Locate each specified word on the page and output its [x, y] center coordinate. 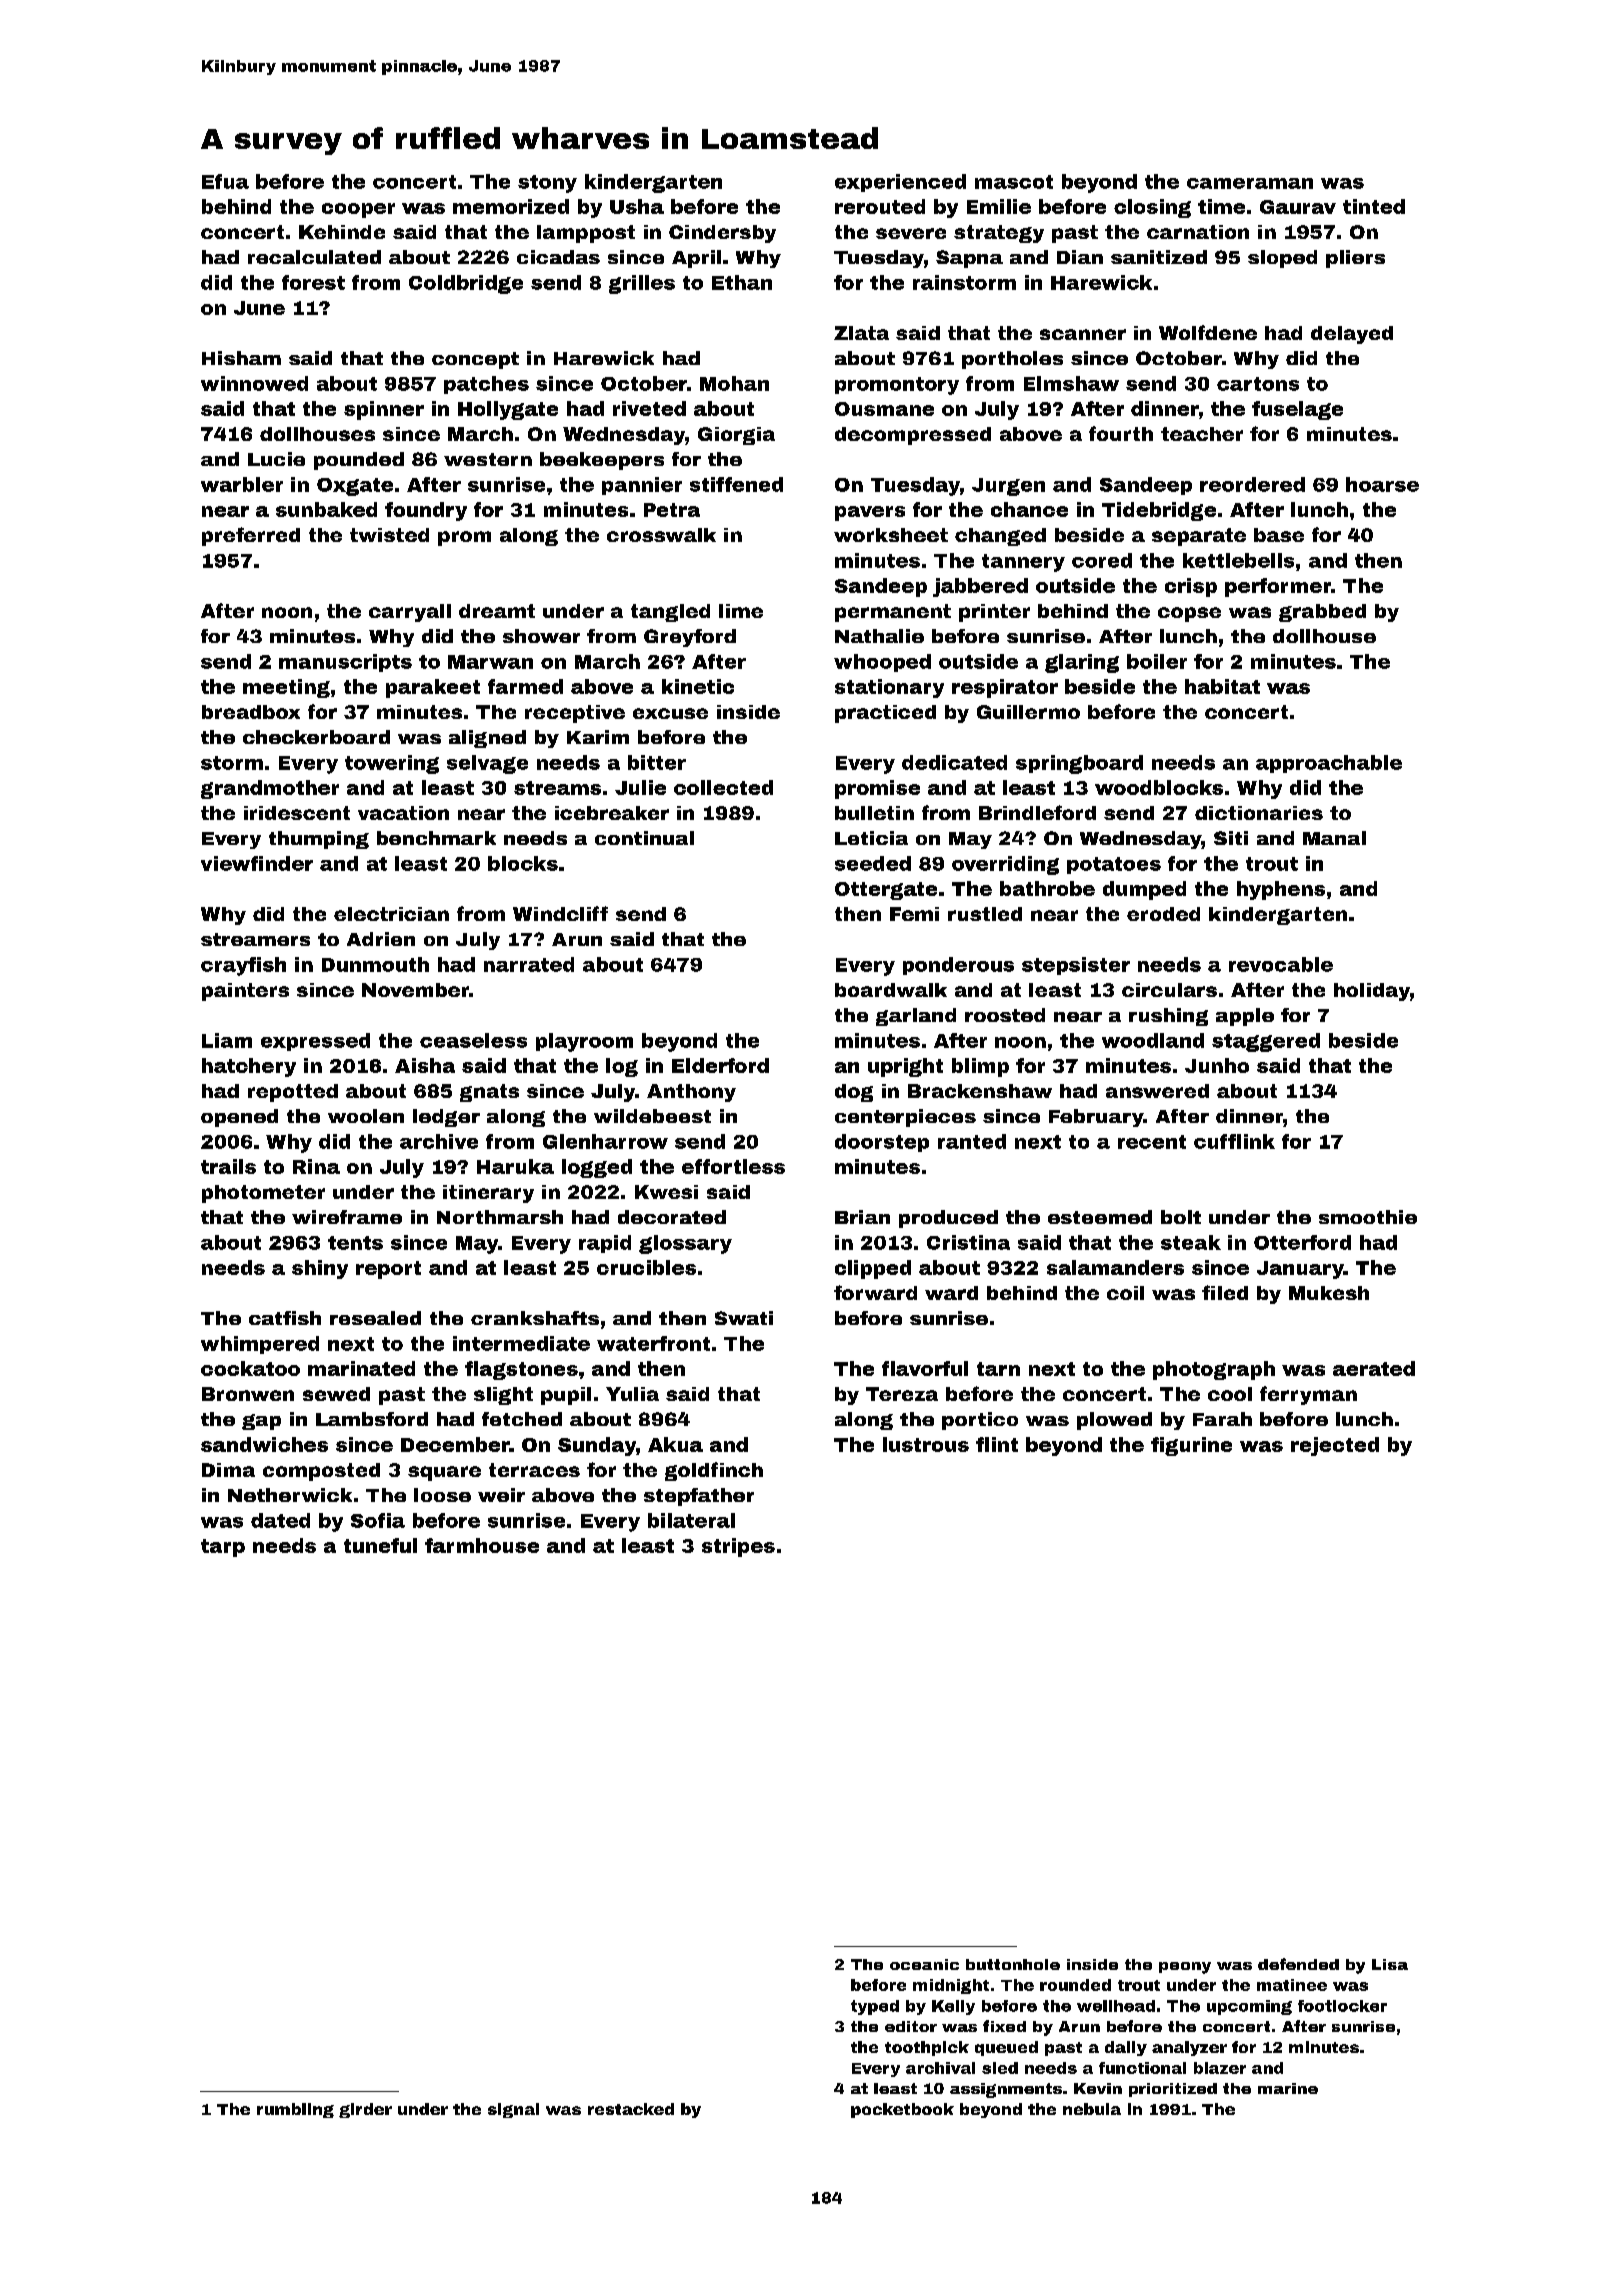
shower [541, 636]
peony [1185, 1968]
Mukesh [1329, 1293]
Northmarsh [500, 1217]
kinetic [698, 686]
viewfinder [257, 863]
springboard [1079, 764]
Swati [744, 1318]
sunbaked [326, 509]
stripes [738, 1547]
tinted [1374, 206]
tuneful [380, 1545]
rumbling [295, 2110]
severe [911, 233]
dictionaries [1259, 813]
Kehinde [342, 232]
